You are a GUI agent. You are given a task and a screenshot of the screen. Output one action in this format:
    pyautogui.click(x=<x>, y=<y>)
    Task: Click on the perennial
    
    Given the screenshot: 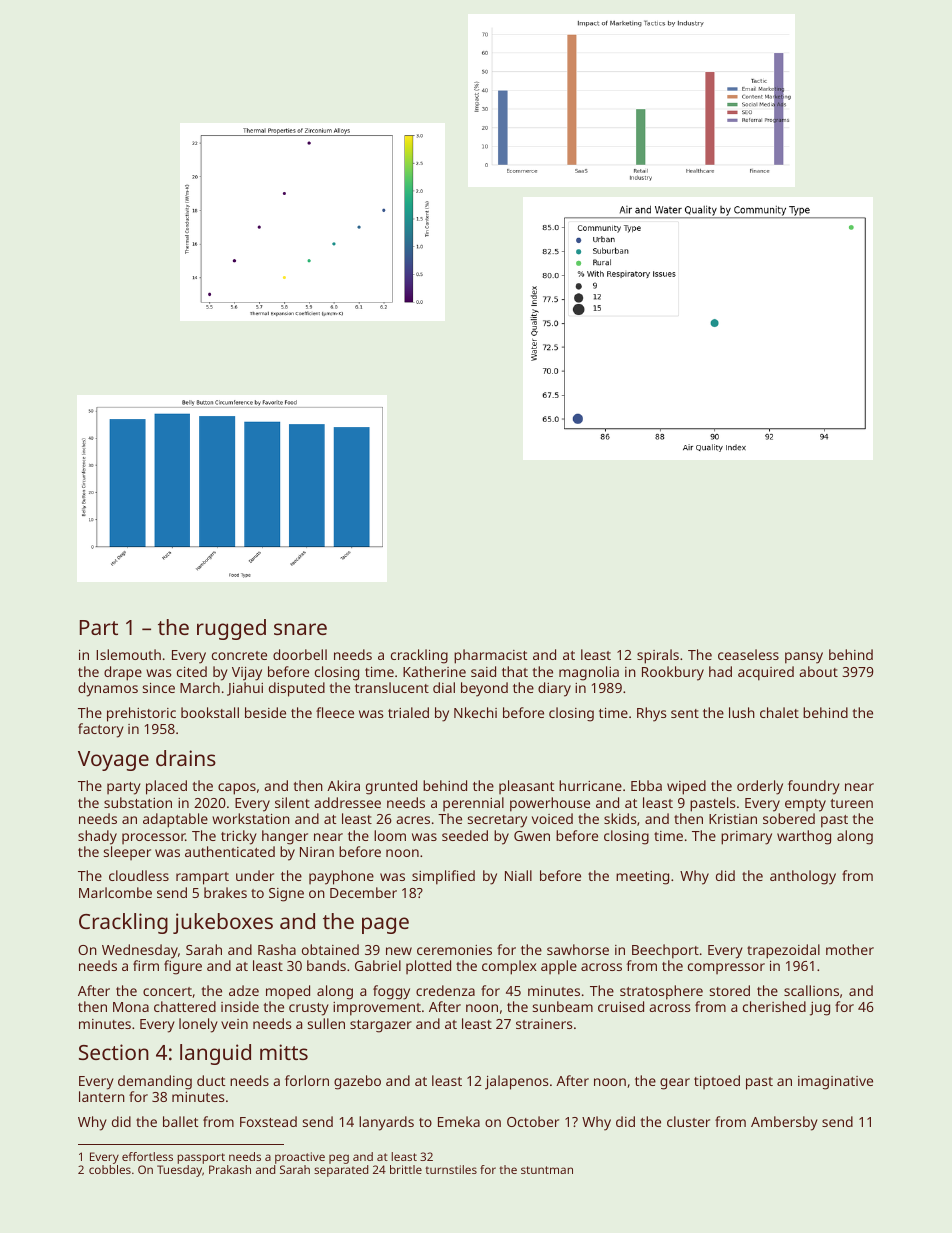 What is the action you would take?
    pyautogui.click(x=473, y=804)
